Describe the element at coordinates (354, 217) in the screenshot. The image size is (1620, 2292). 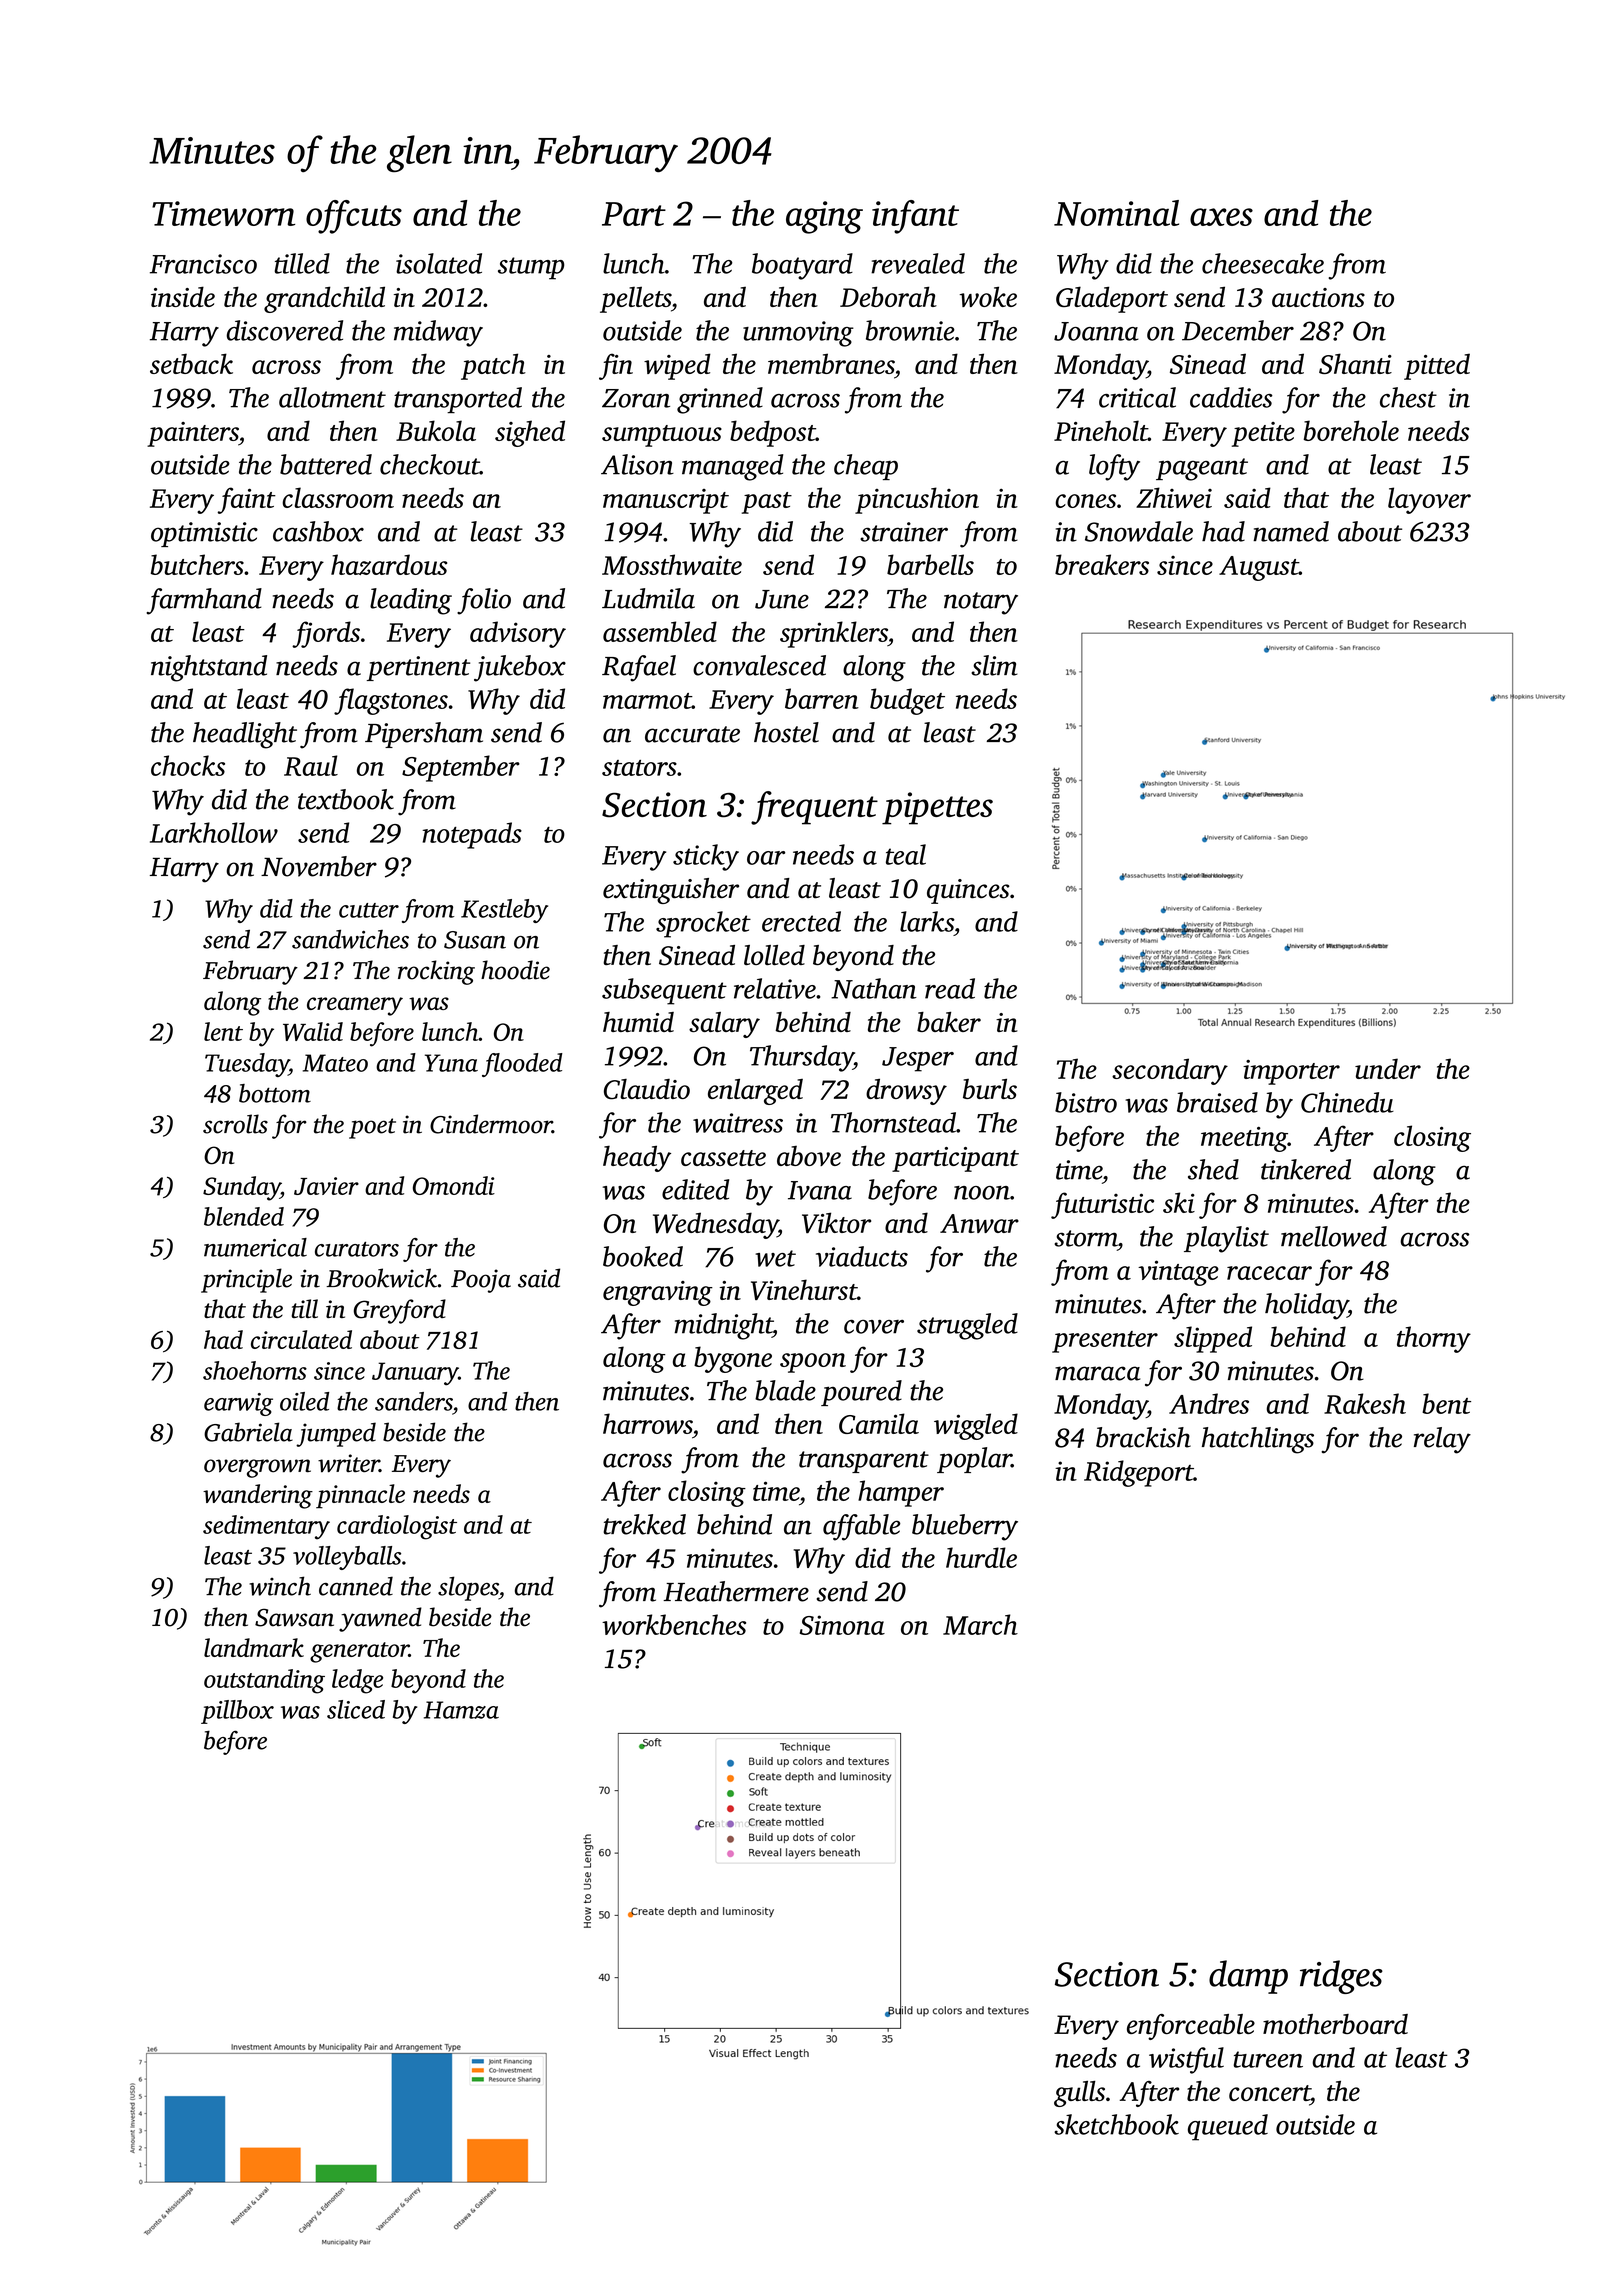
I see `offcuts` at that location.
